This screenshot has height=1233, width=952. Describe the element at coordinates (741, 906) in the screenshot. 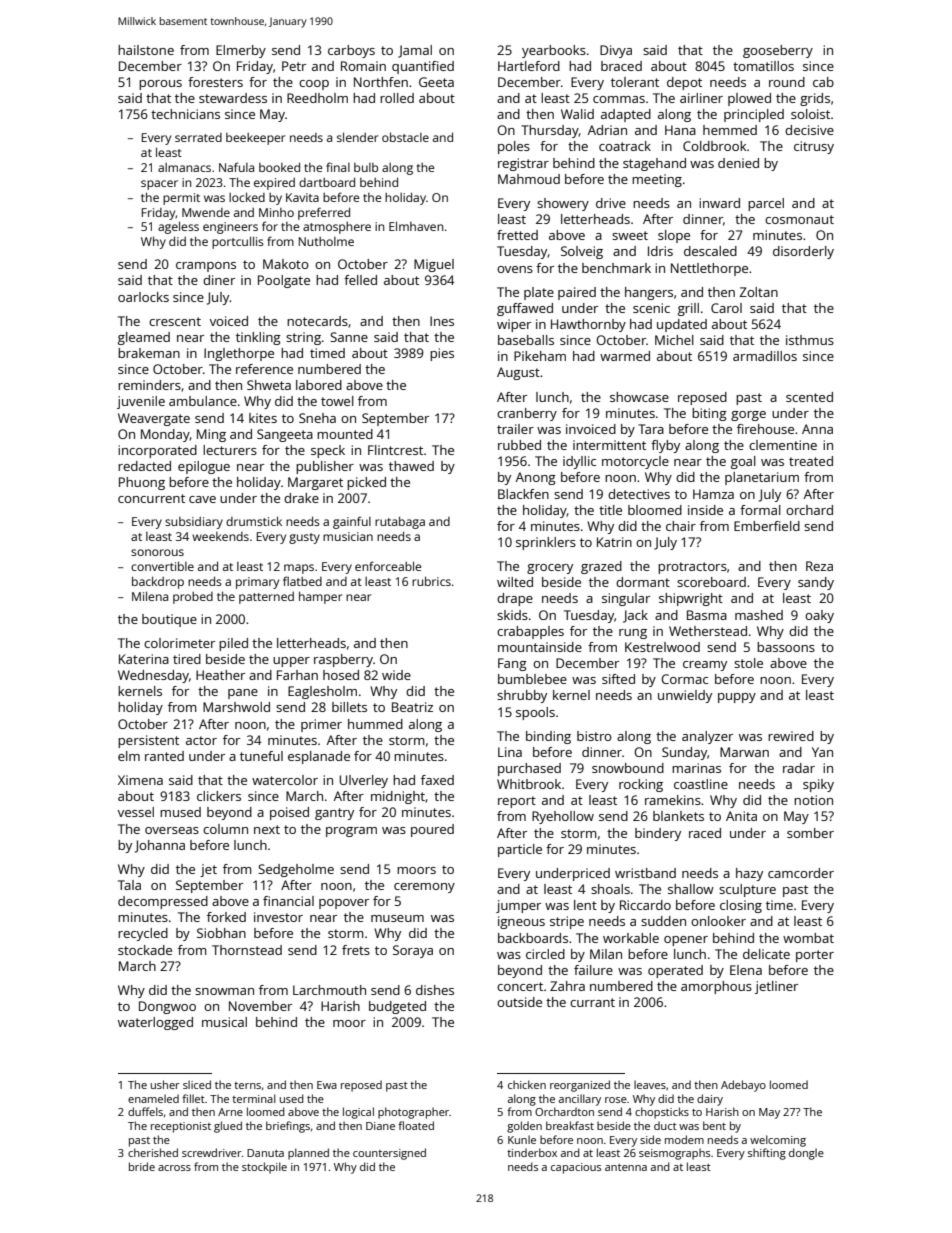

I see `closing` at that location.
